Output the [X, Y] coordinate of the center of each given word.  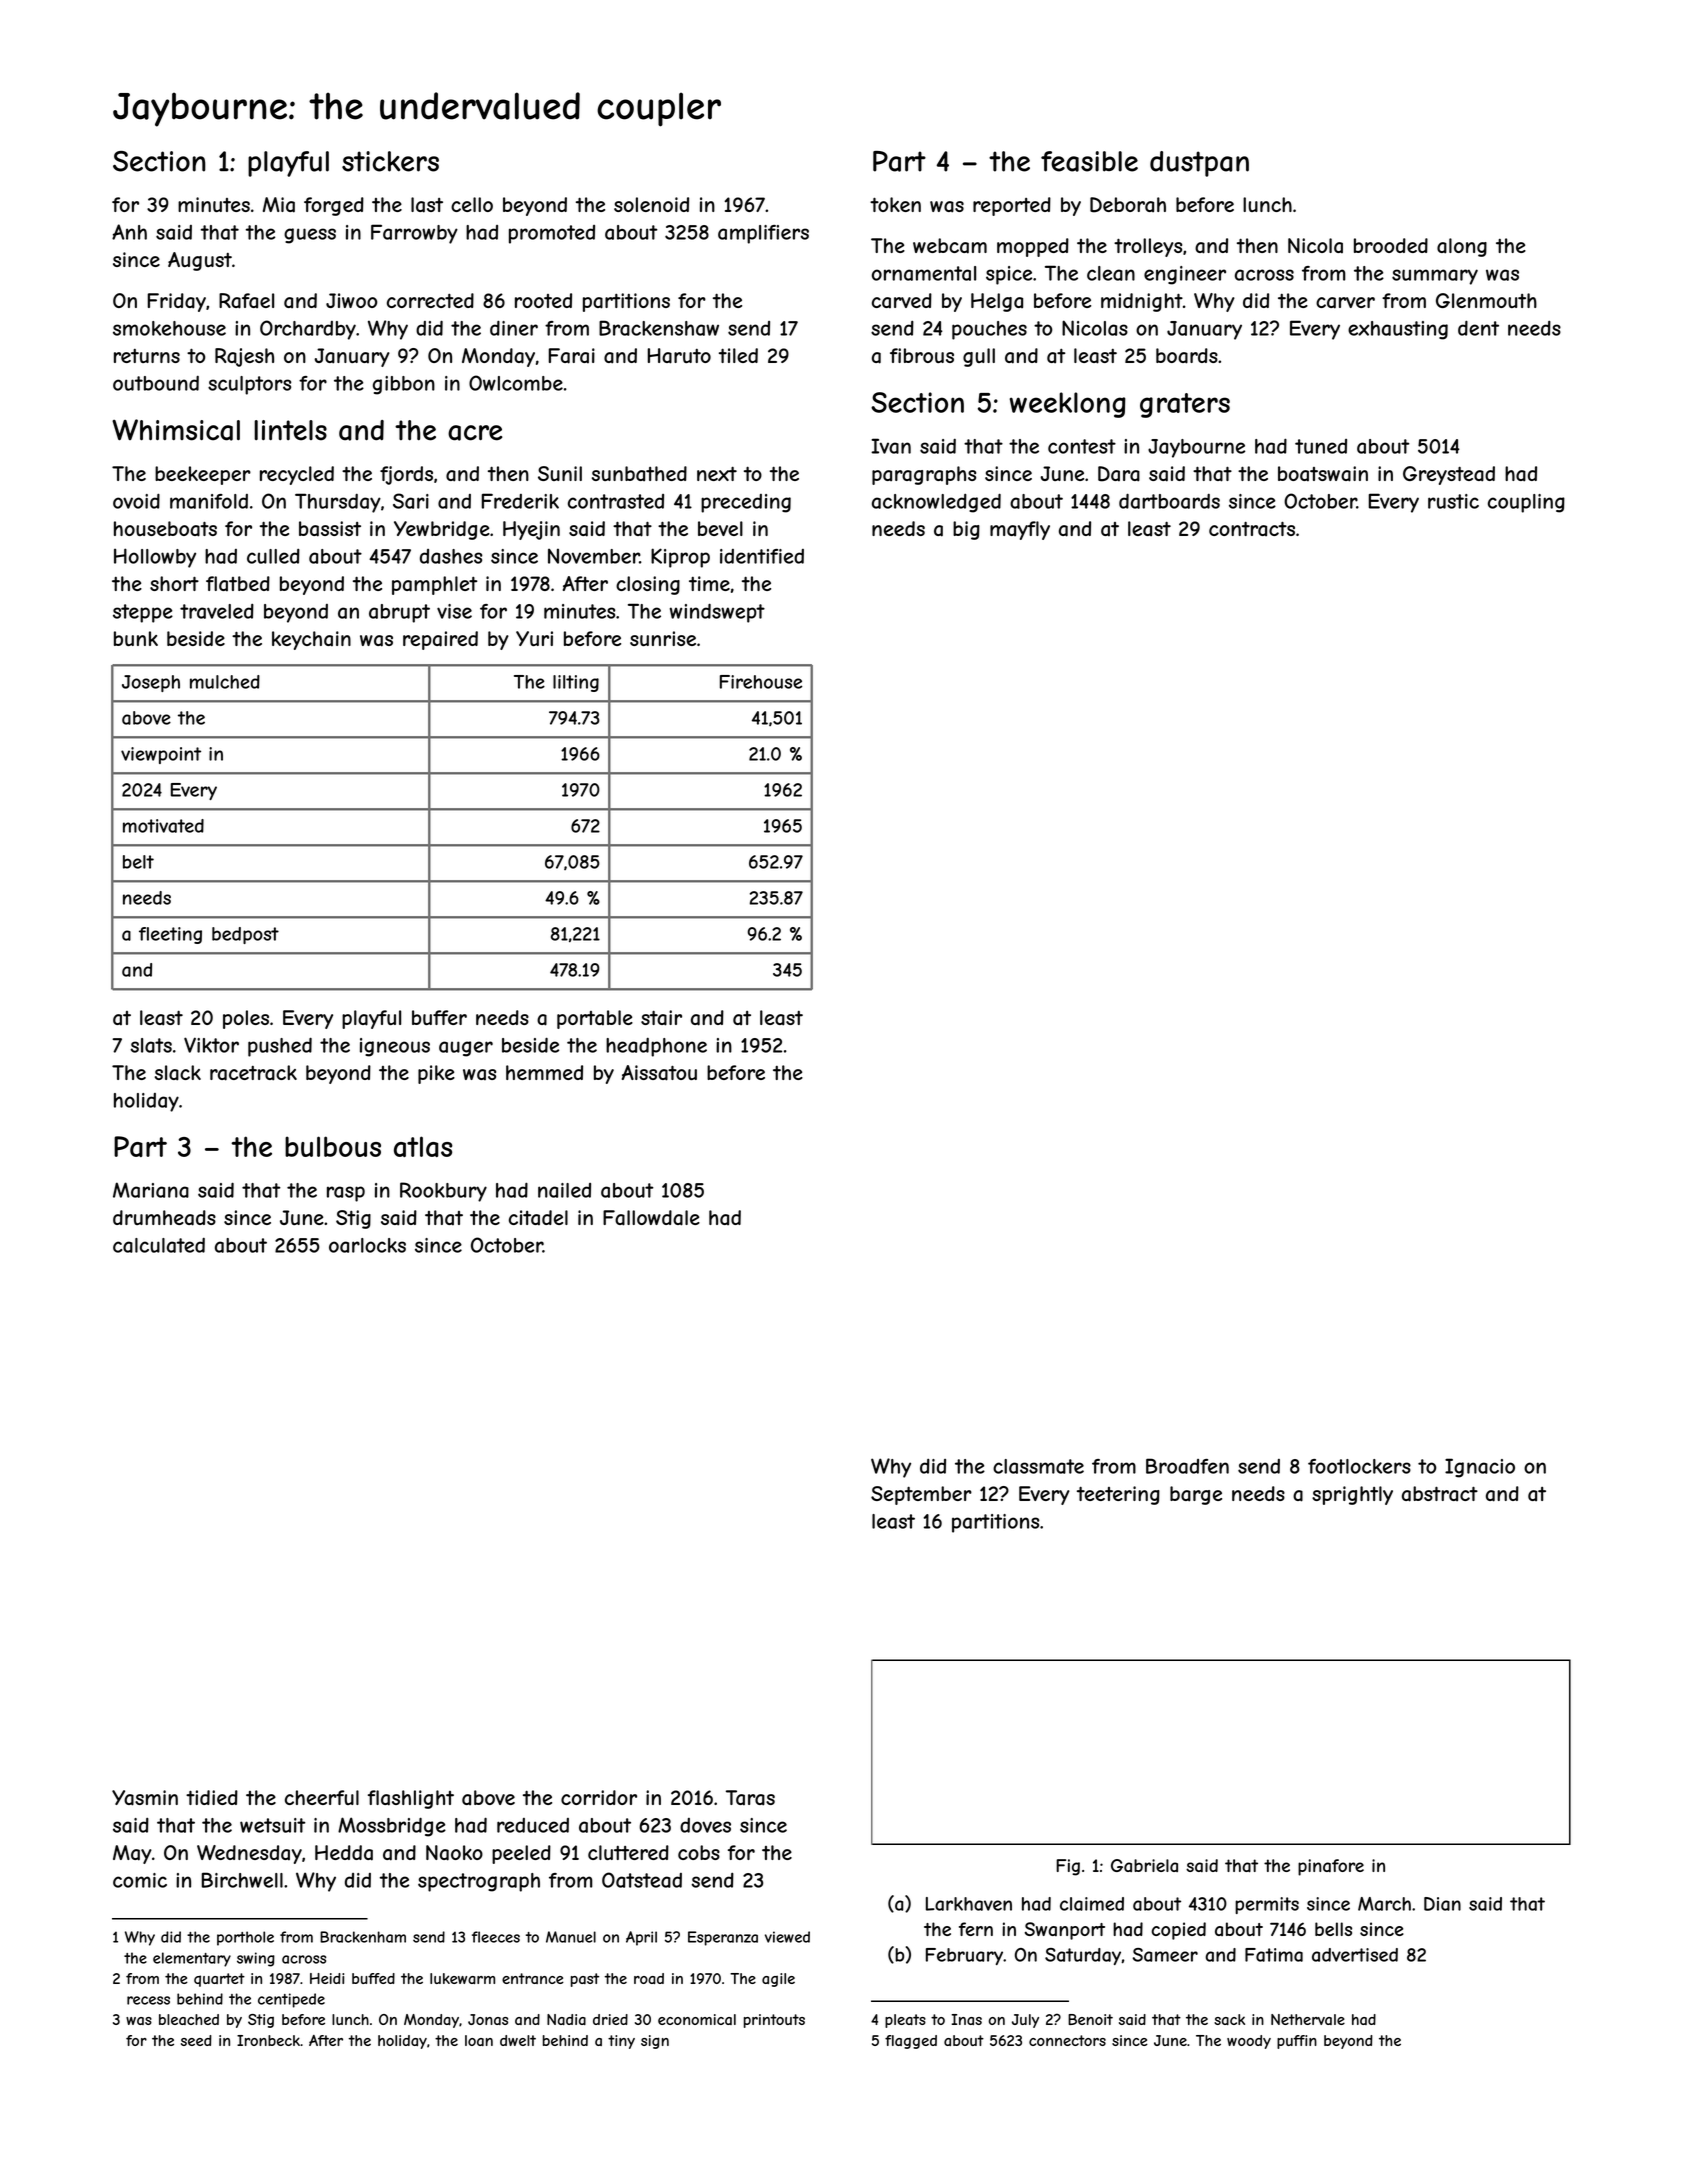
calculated [159, 1245]
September [921, 1495]
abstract [1440, 1494]
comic [140, 1880]
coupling [1526, 503]
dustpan [1199, 164]
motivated [163, 826]
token [895, 204]
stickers [390, 161]
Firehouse [761, 682]
